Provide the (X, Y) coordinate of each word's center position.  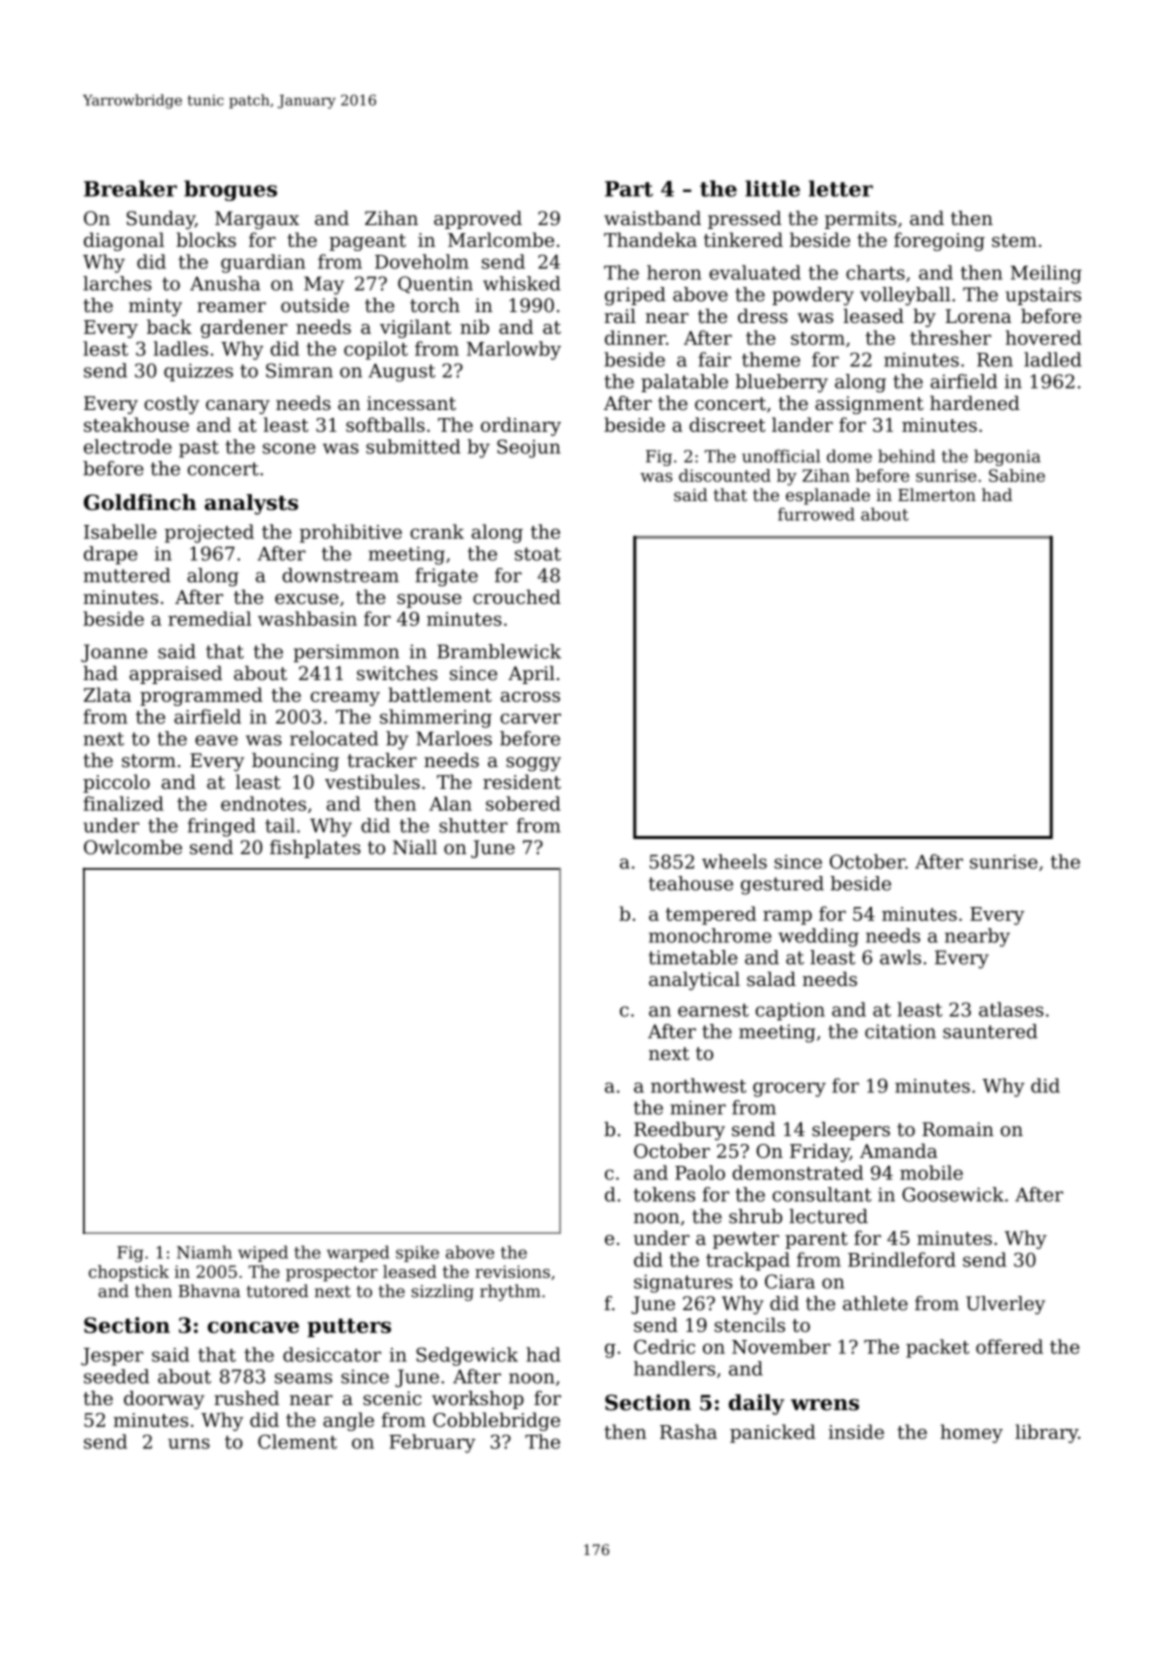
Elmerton (937, 495)
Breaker (130, 188)
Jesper (112, 1357)
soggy (533, 764)
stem (1014, 240)
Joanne (114, 653)
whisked (522, 283)
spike (417, 1253)
